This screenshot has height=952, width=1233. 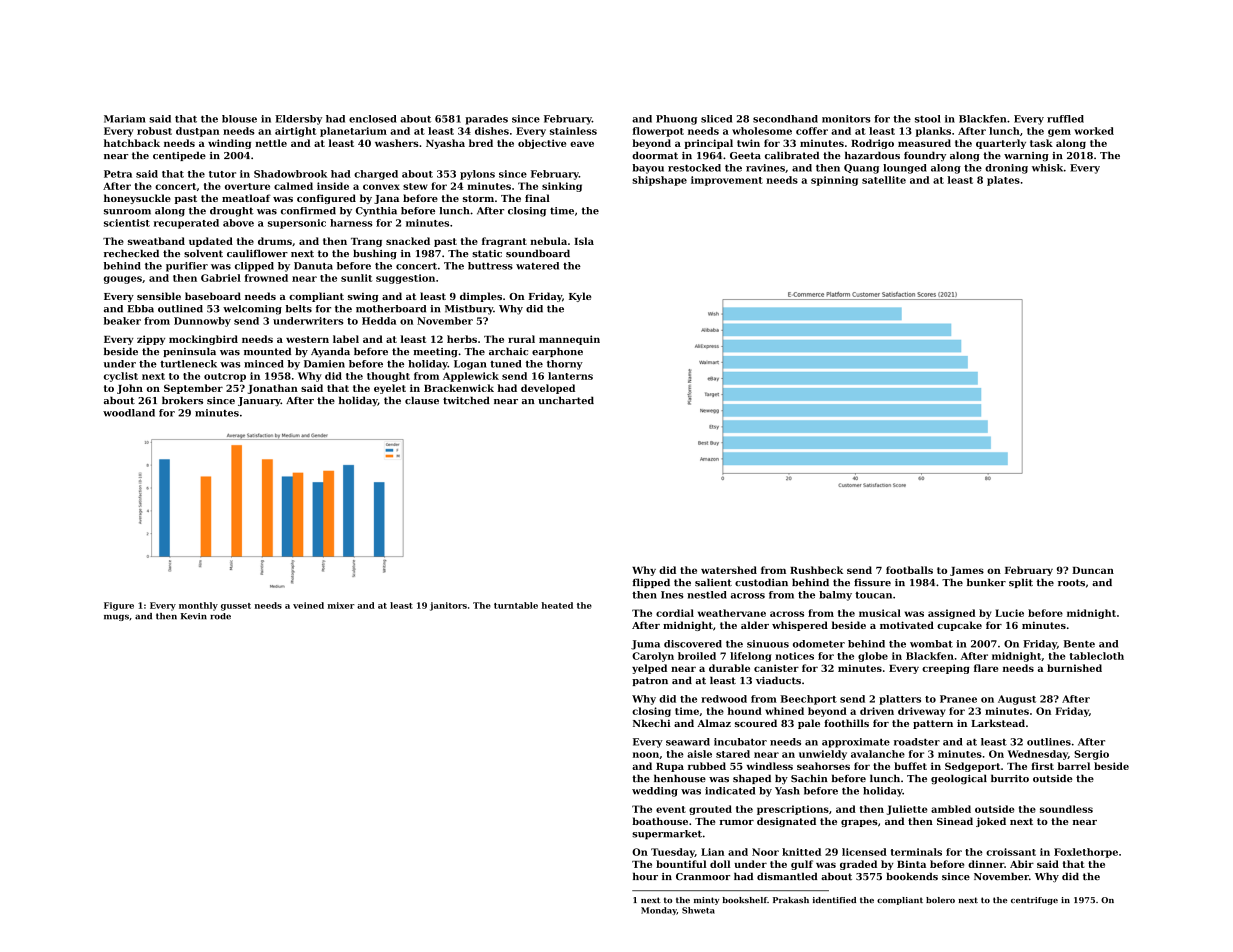 What do you see at coordinates (1034, 901) in the screenshot?
I see `centrifuge` at bounding box center [1034, 901].
